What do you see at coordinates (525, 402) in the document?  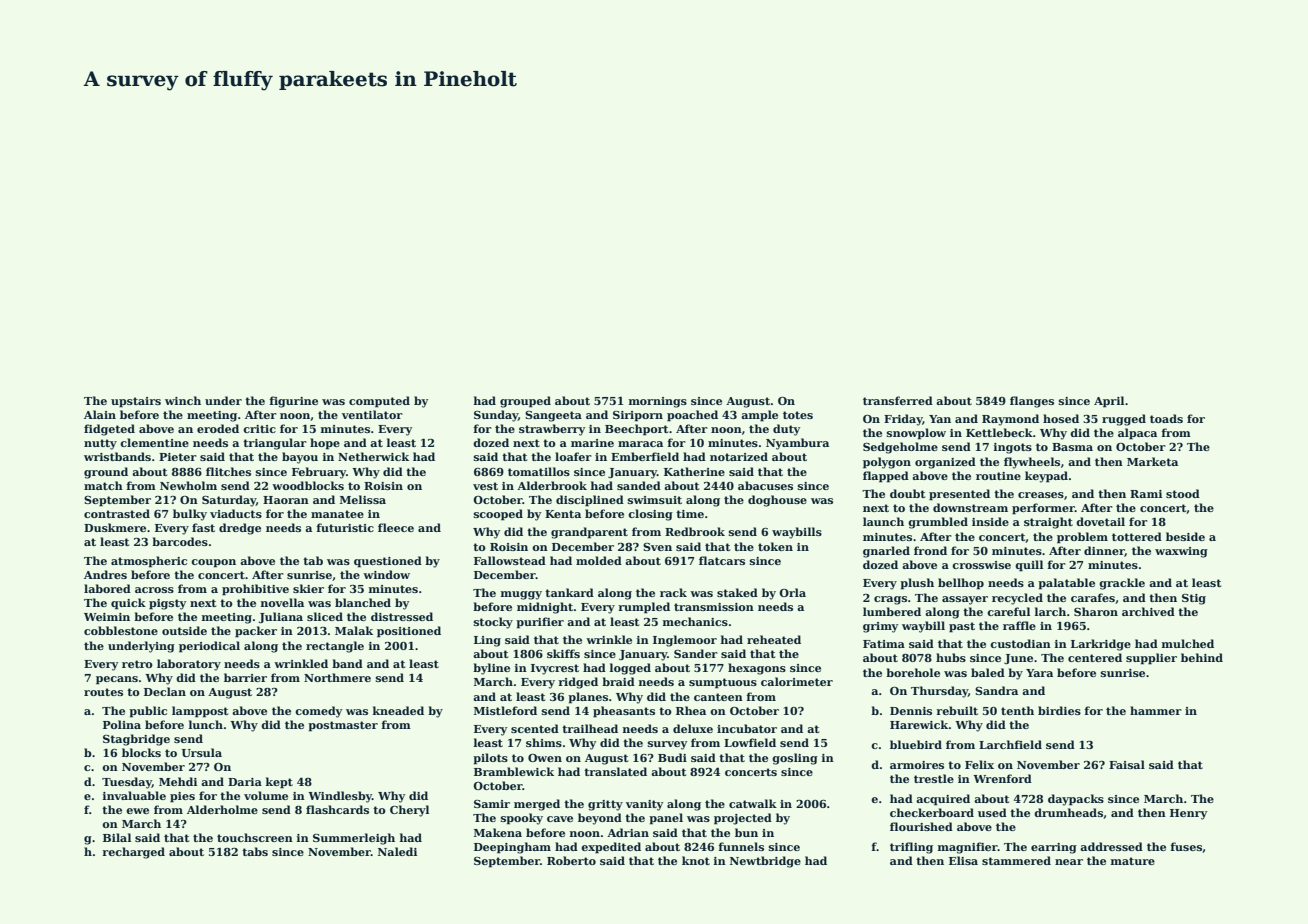 I see `grouped` at bounding box center [525, 402].
